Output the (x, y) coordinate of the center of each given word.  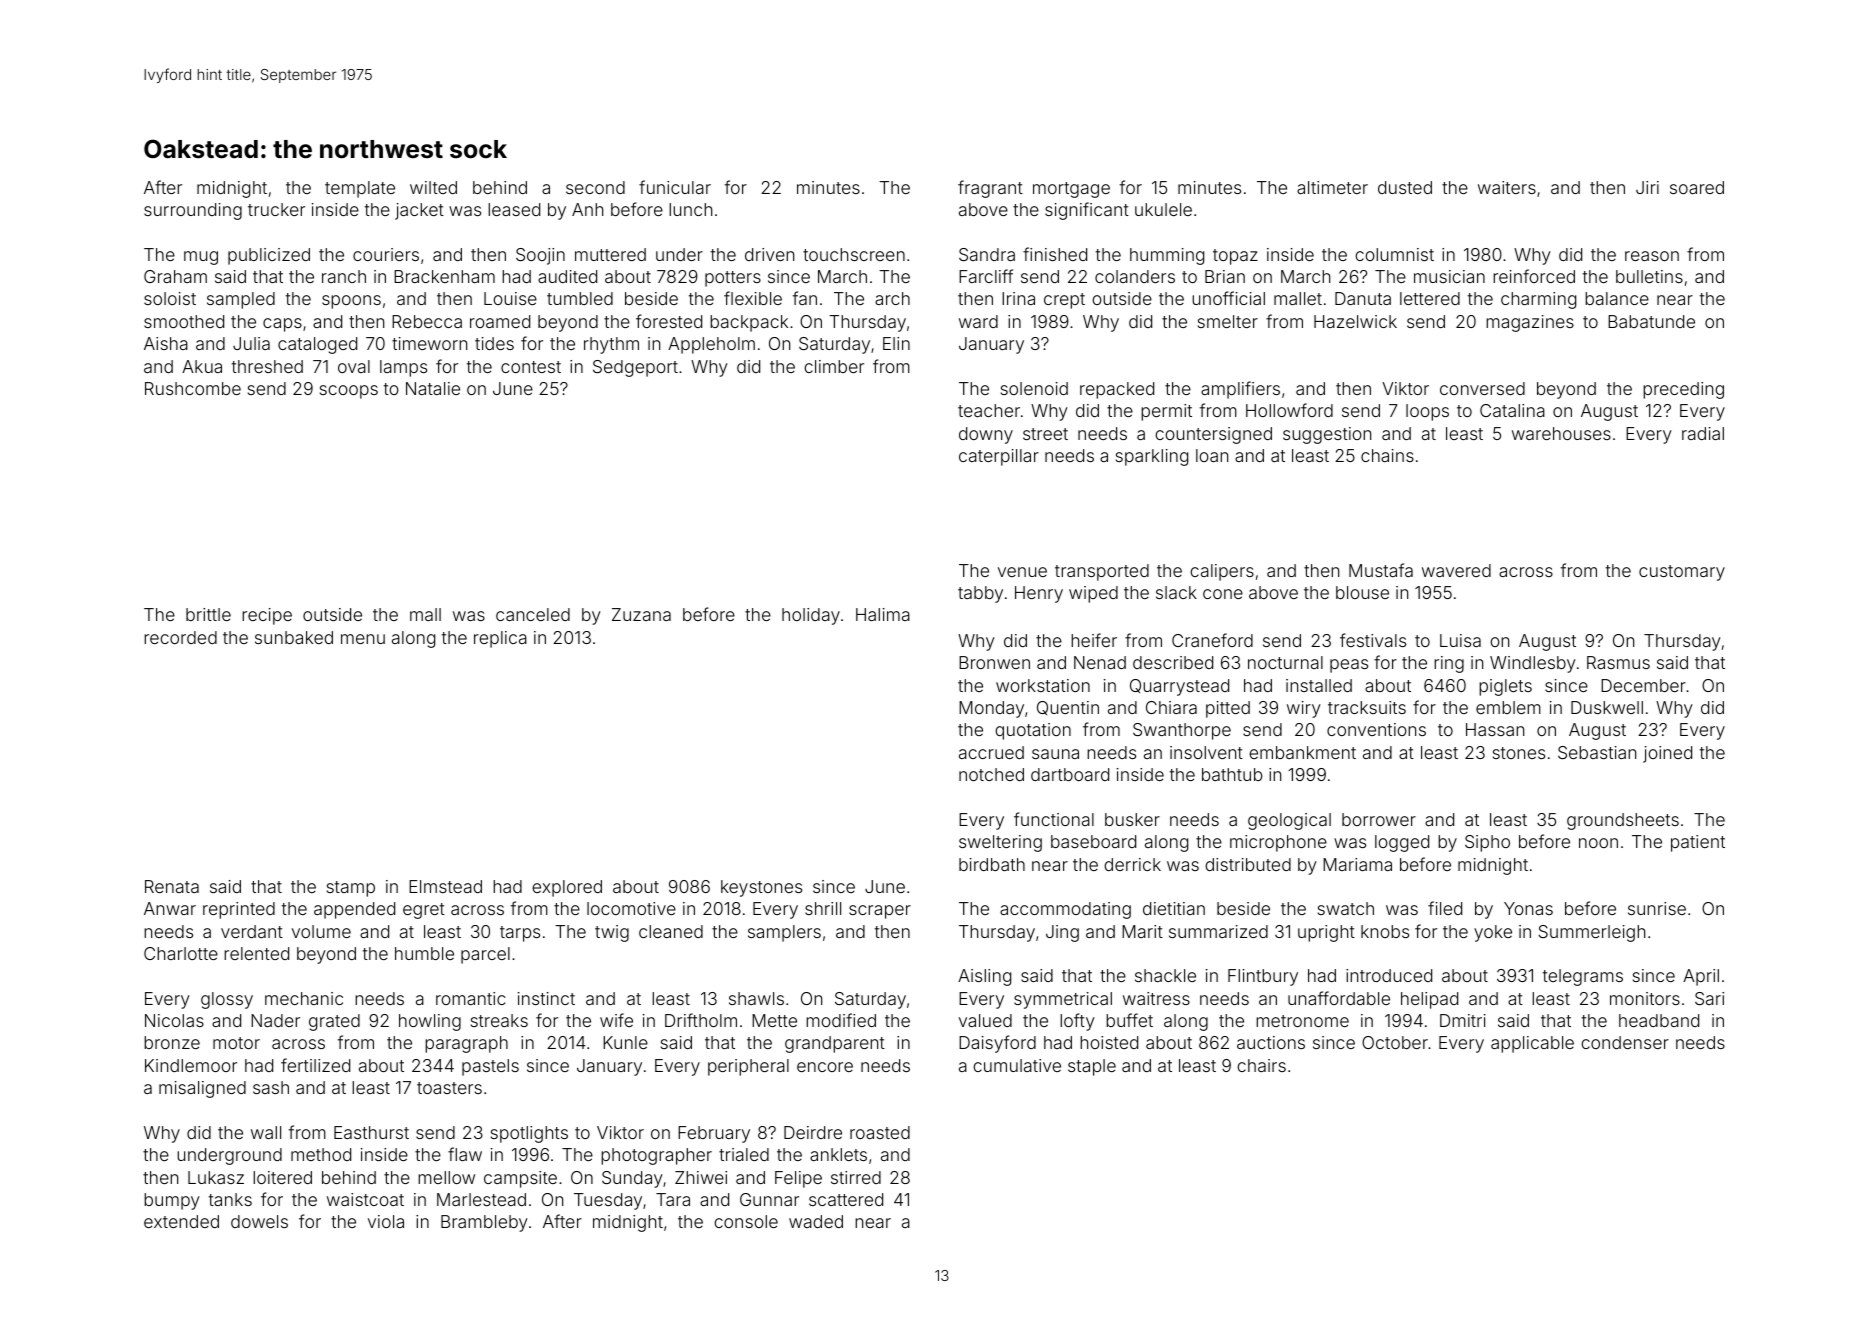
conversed (1482, 388)
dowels (259, 1221)
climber (834, 366)
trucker (276, 209)
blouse (1362, 592)
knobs (1385, 931)
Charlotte (181, 953)
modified (841, 1020)
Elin (896, 343)
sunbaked (294, 637)
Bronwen (994, 662)
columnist (1394, 254)
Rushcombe (193, 388)
